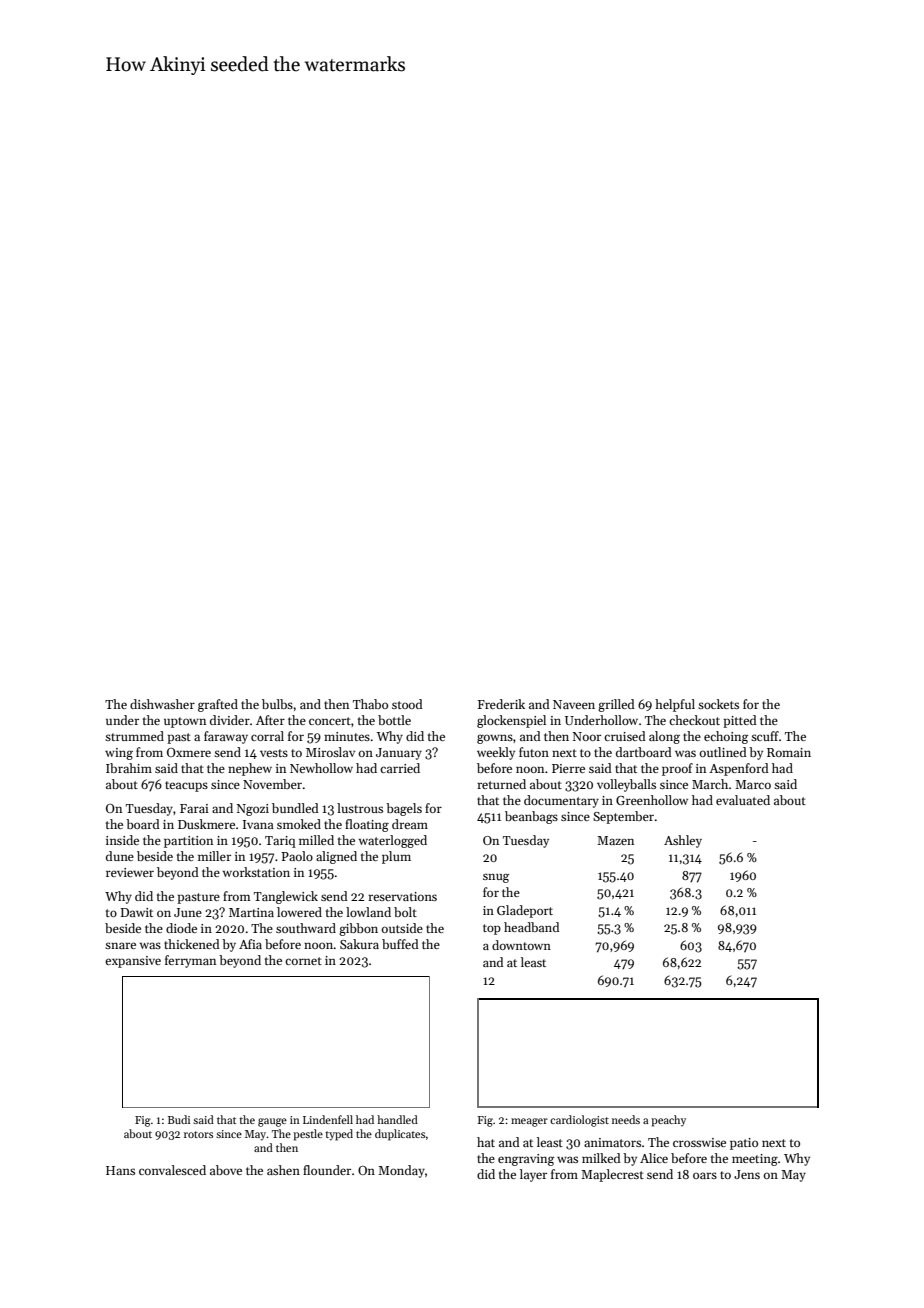 Image resolution: width=924 pixels, height=1308 pixels. I want to click on sockets, so click(718, 704).
